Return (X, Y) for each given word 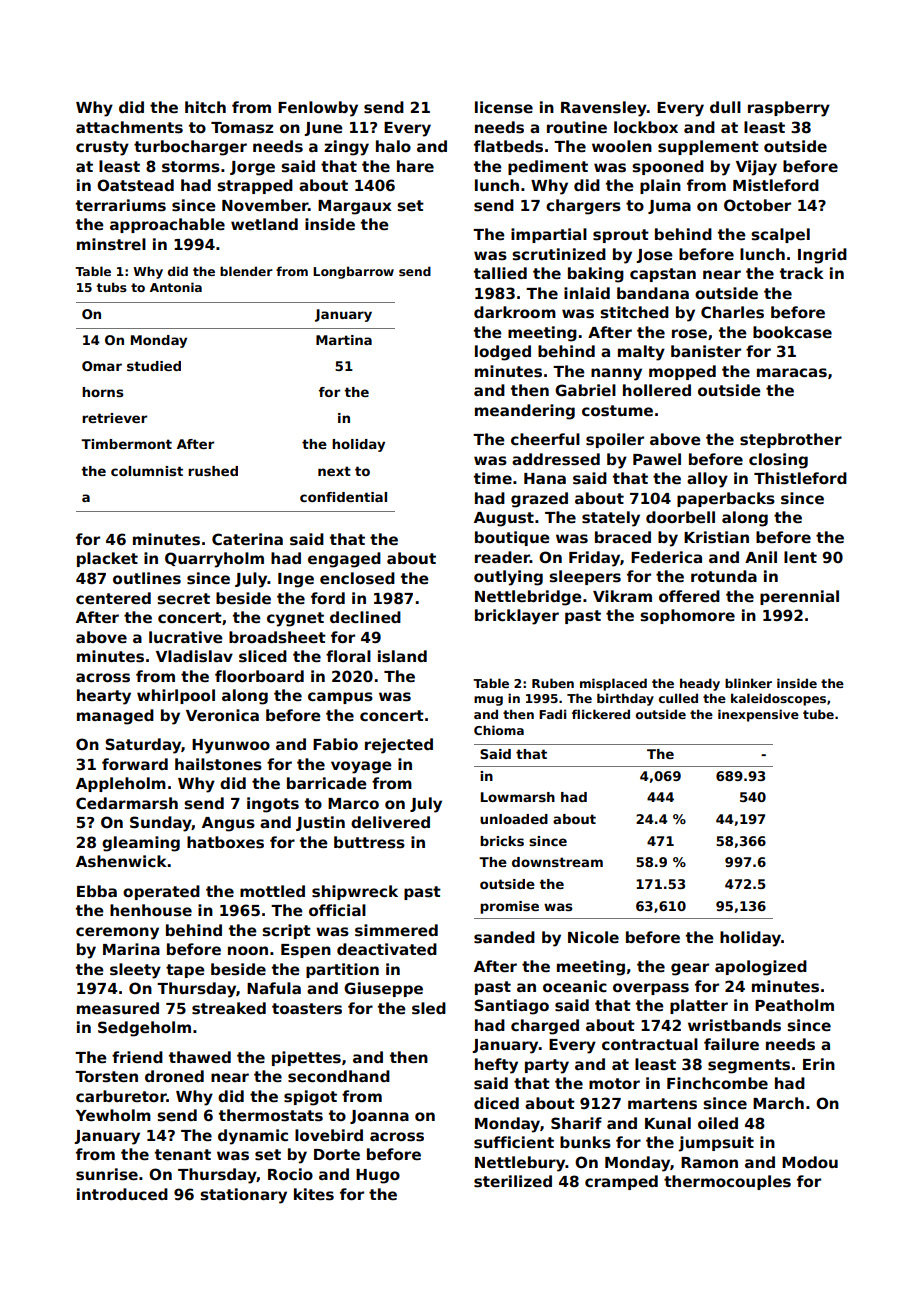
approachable (167, 225)
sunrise (107, 1174)
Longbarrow (353, 272)
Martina (344, 340)
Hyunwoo (231, 746)
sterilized (513, 1181)
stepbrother (791, 440)
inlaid (587, 293)
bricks (502, 841)
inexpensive (758, 715)
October (757, 205)
